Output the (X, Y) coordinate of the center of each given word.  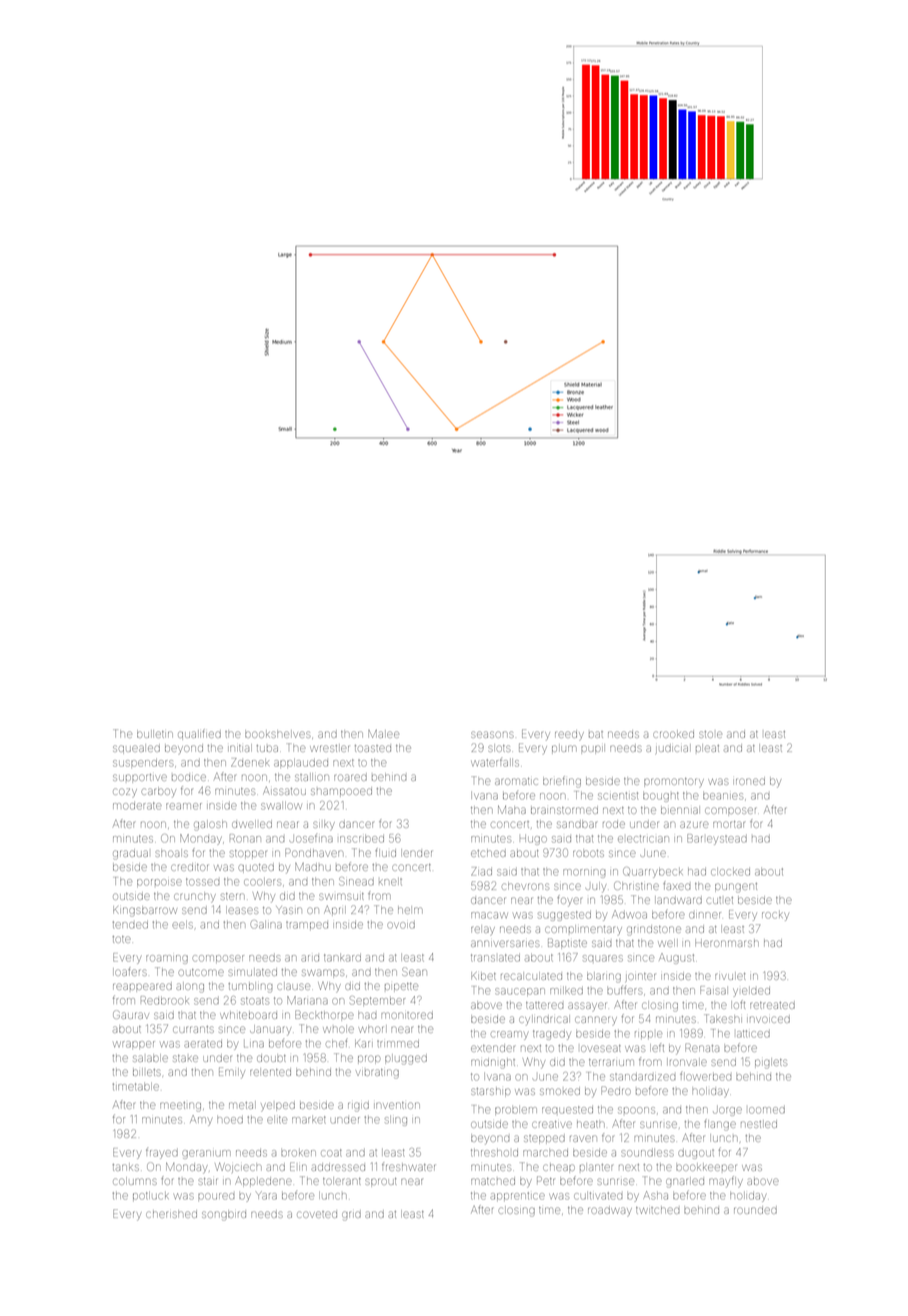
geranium (207, 1154)
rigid (358, 1106)
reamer (184, 806)
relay (483, 930)
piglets (771, 1064)
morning (584, 873)
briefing (562, 782)
